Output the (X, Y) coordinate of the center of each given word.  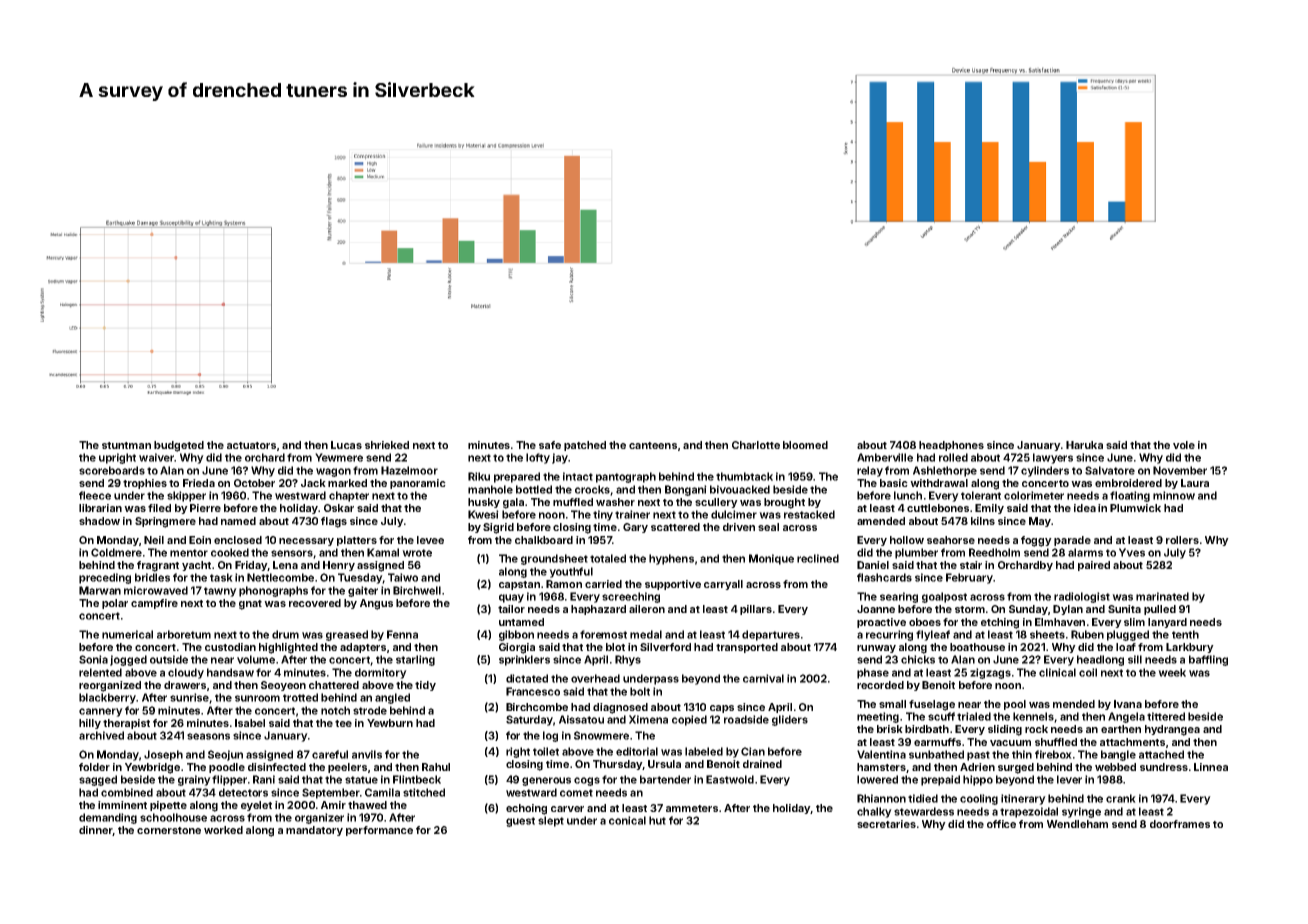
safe (550, 445)
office (1001, 824)
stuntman (126, 445)
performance (379, 831)
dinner (96, 831)
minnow (1174, 495)
